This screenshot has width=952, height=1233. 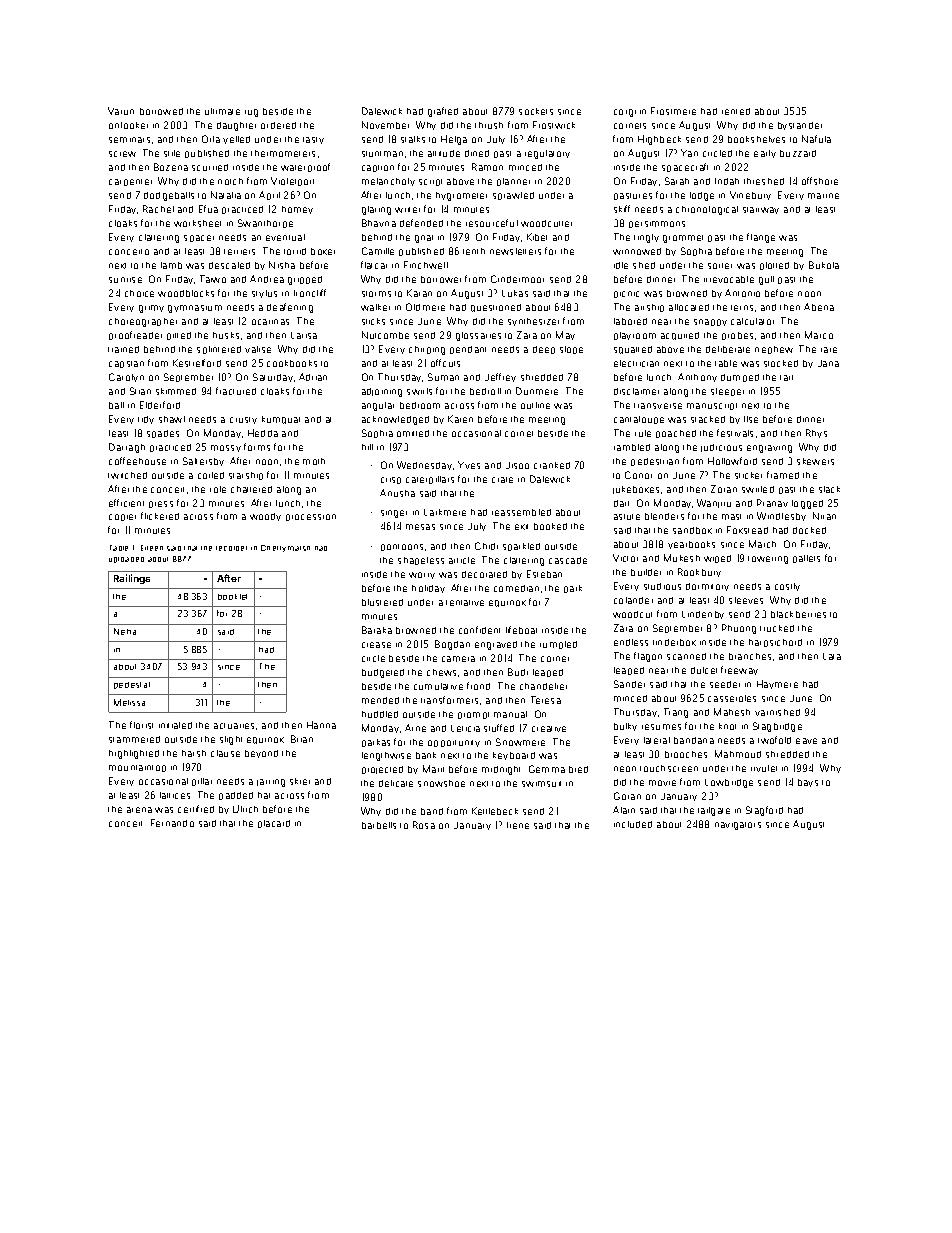 I want to click on Darragh, so click(x=127, y=448).
